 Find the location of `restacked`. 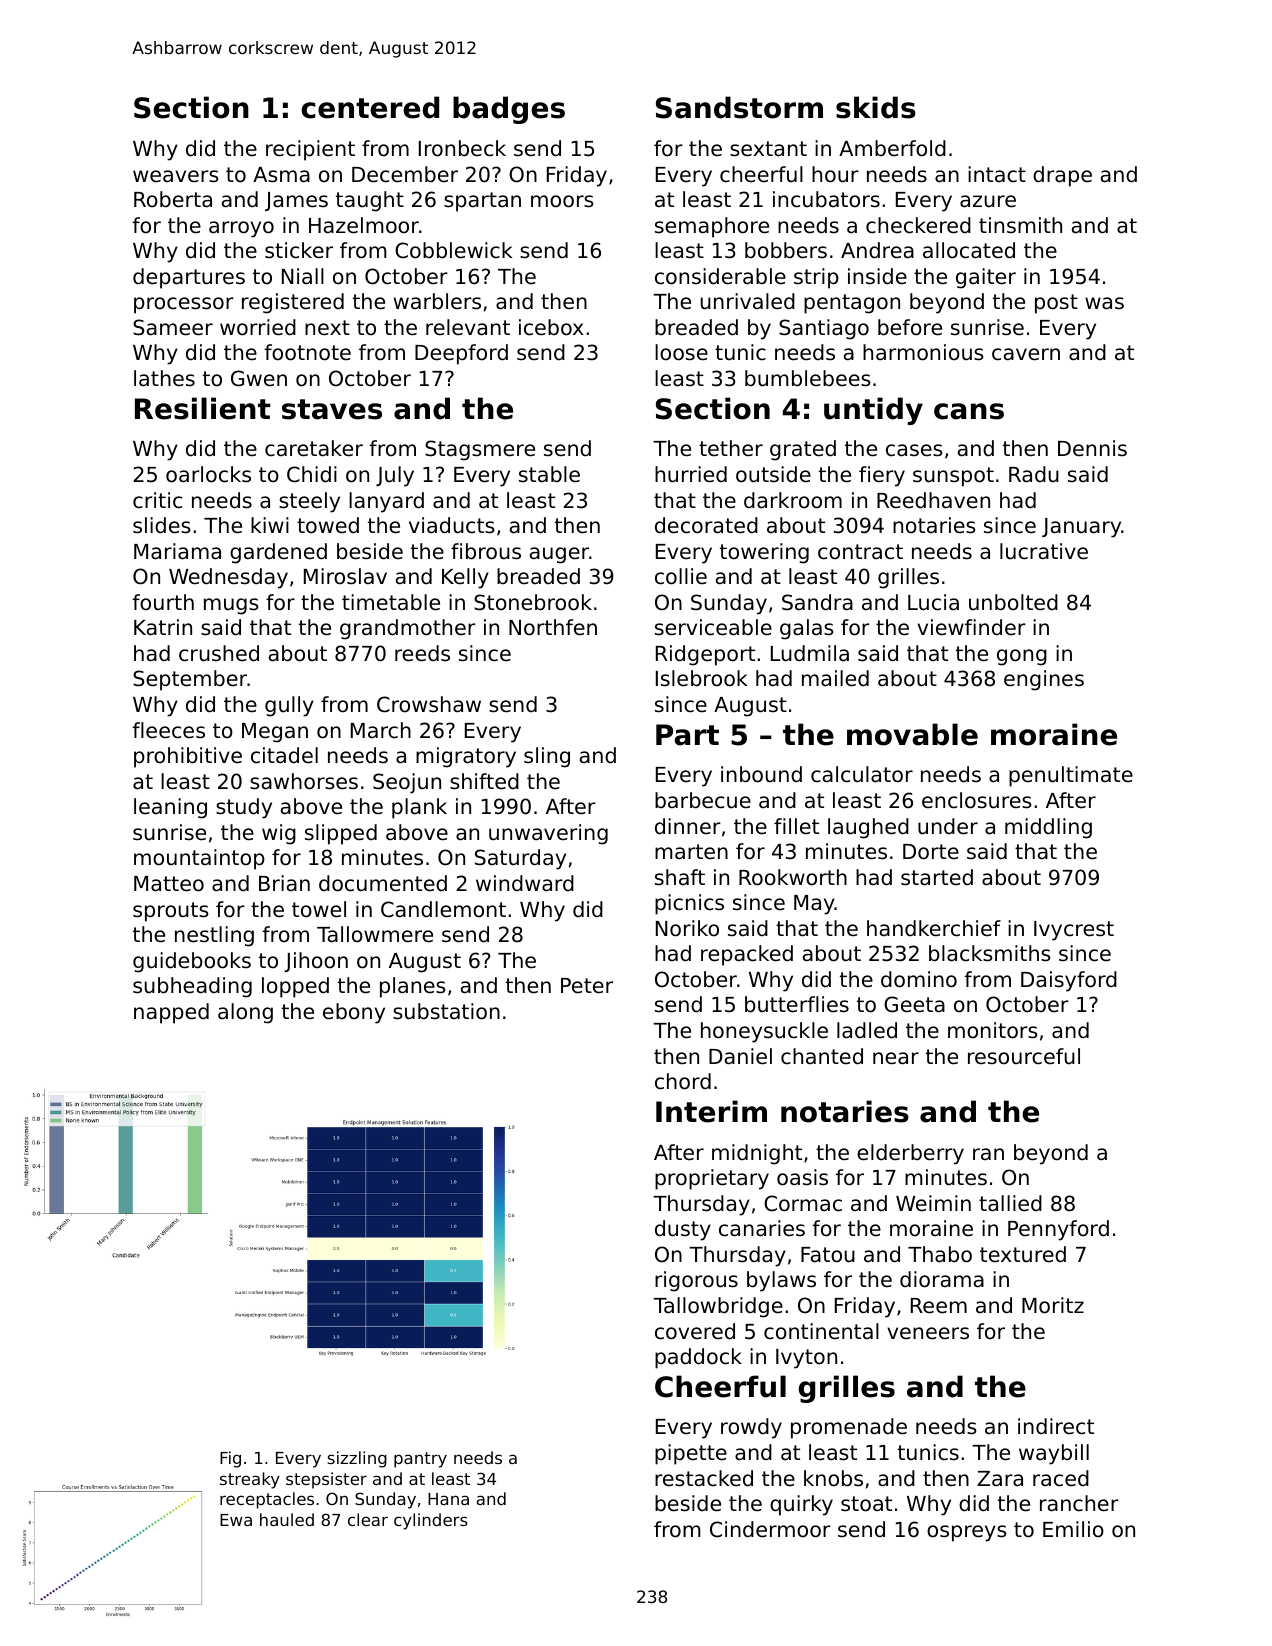

restacked is located at coordinates (704, 1478).
